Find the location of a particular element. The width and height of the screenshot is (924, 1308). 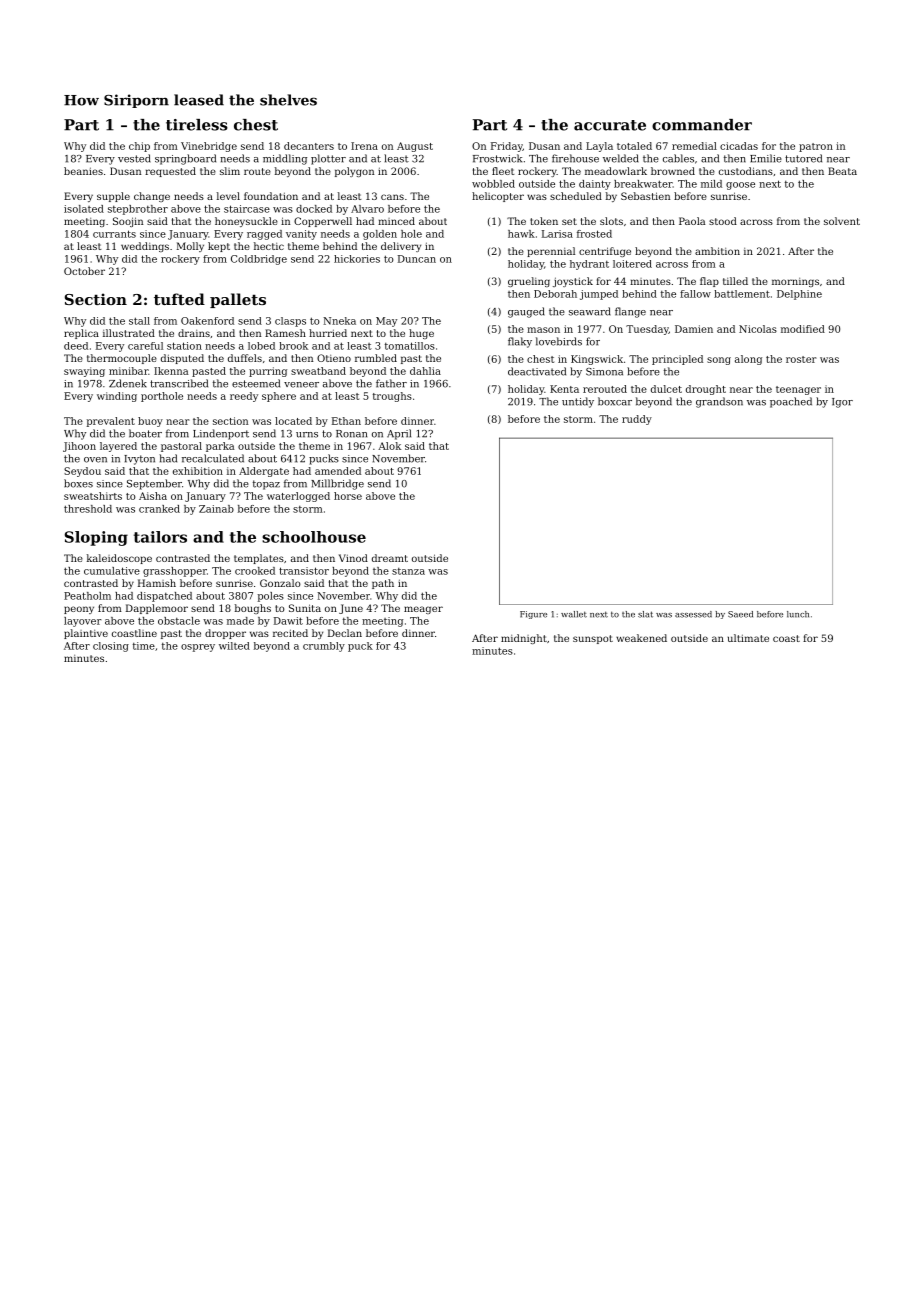

principled is located at coordinates (677, 360).
